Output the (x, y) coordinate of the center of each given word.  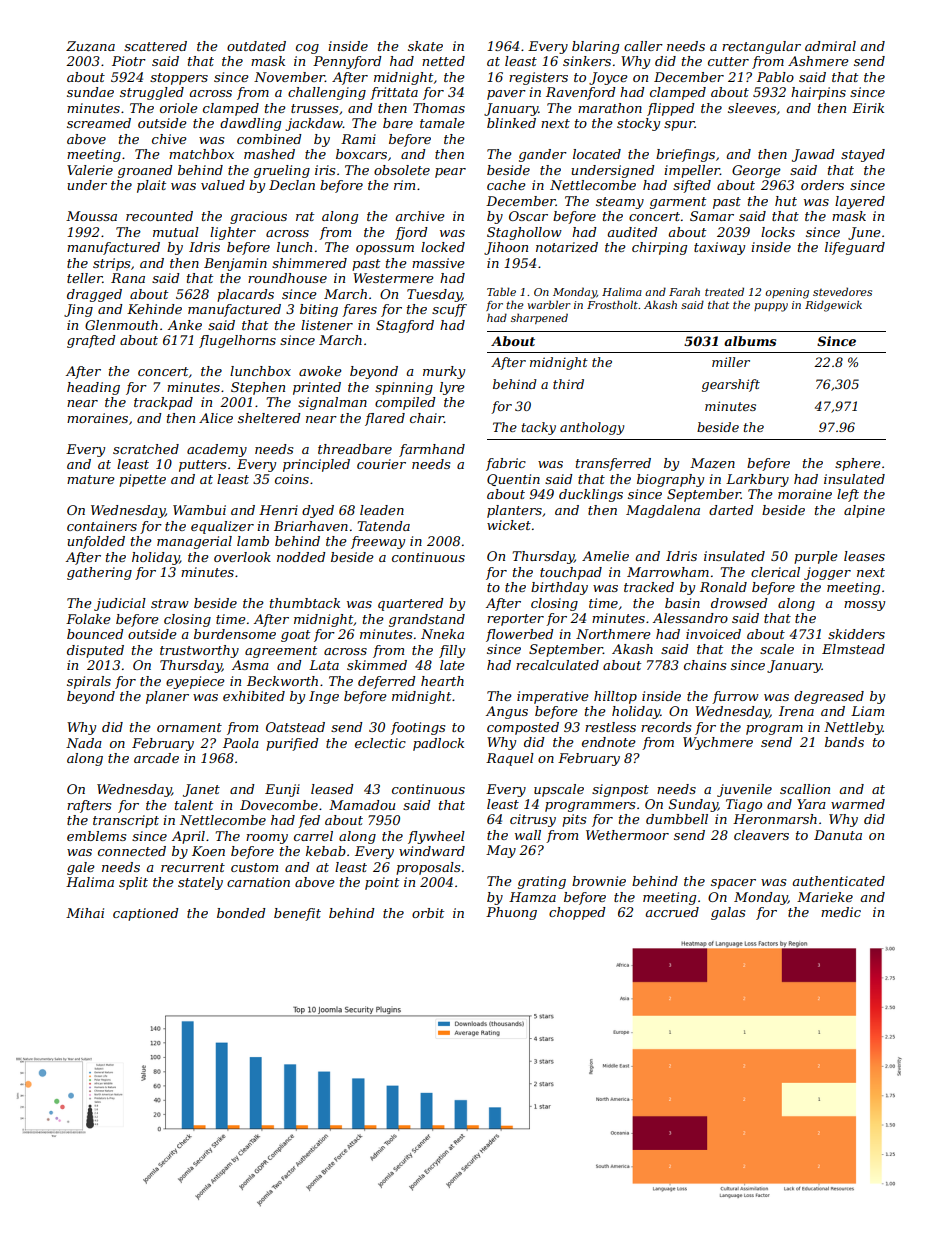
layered (860, 202)
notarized (567, 247)
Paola (241, 743)
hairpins (818, 93)
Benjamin (235, 264)
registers (538, 78)
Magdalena (663, 511)
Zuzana (90, 46)
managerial (194, 542)
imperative (553, 697)
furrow (735, 697)
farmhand (432, 450)
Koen (208, 851)
